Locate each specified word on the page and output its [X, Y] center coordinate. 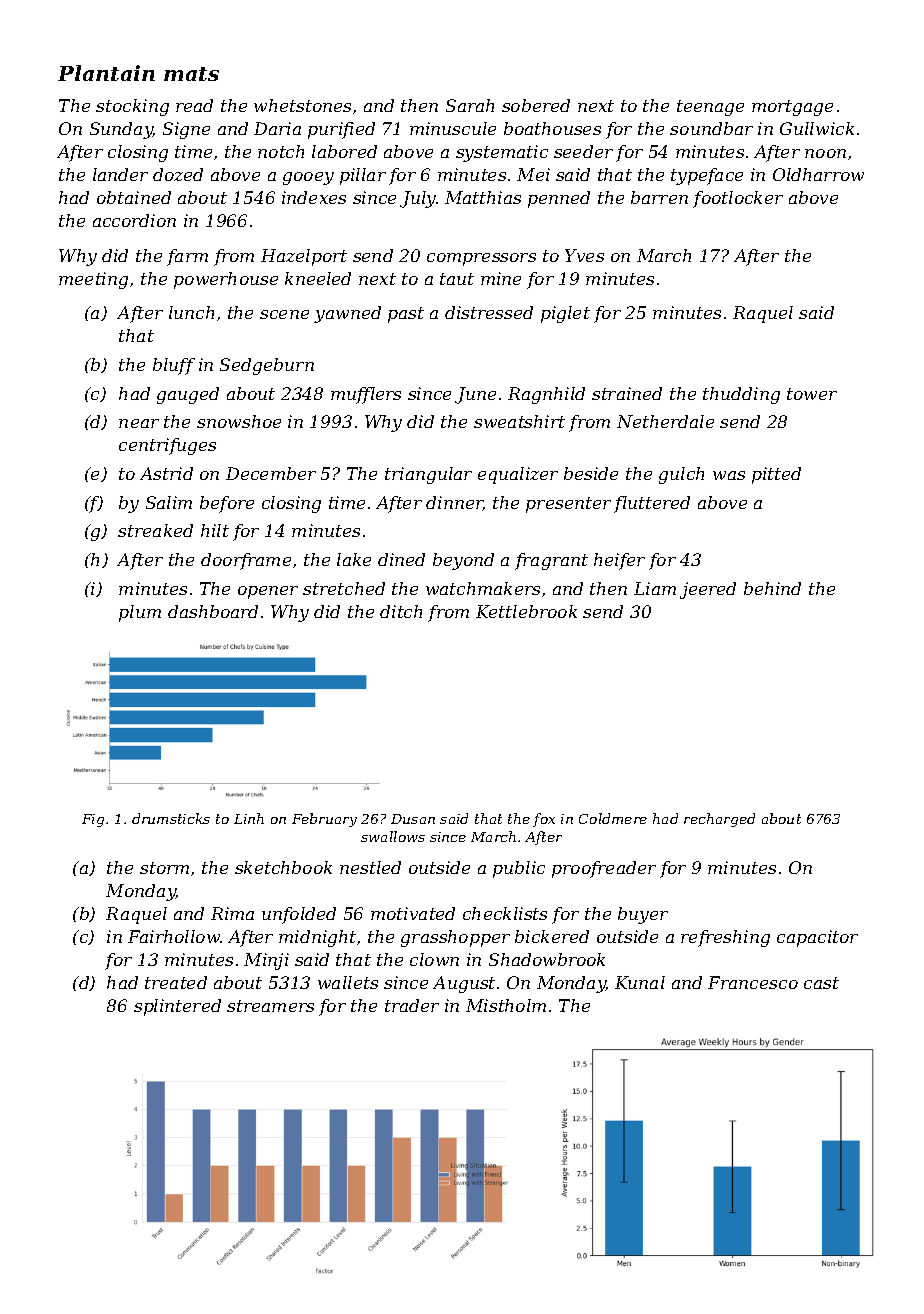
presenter [568, 505]
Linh [249, 818]
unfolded [299, 915]
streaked [155, 530]
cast [821, 983]
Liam [655, 588]
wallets [348, 982]
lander [120, 174]
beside [591, 473]
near [139, 423]
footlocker [738, 199]
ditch [401, 611]
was [729, 475]
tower [812, 394]
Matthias [483, 197]
